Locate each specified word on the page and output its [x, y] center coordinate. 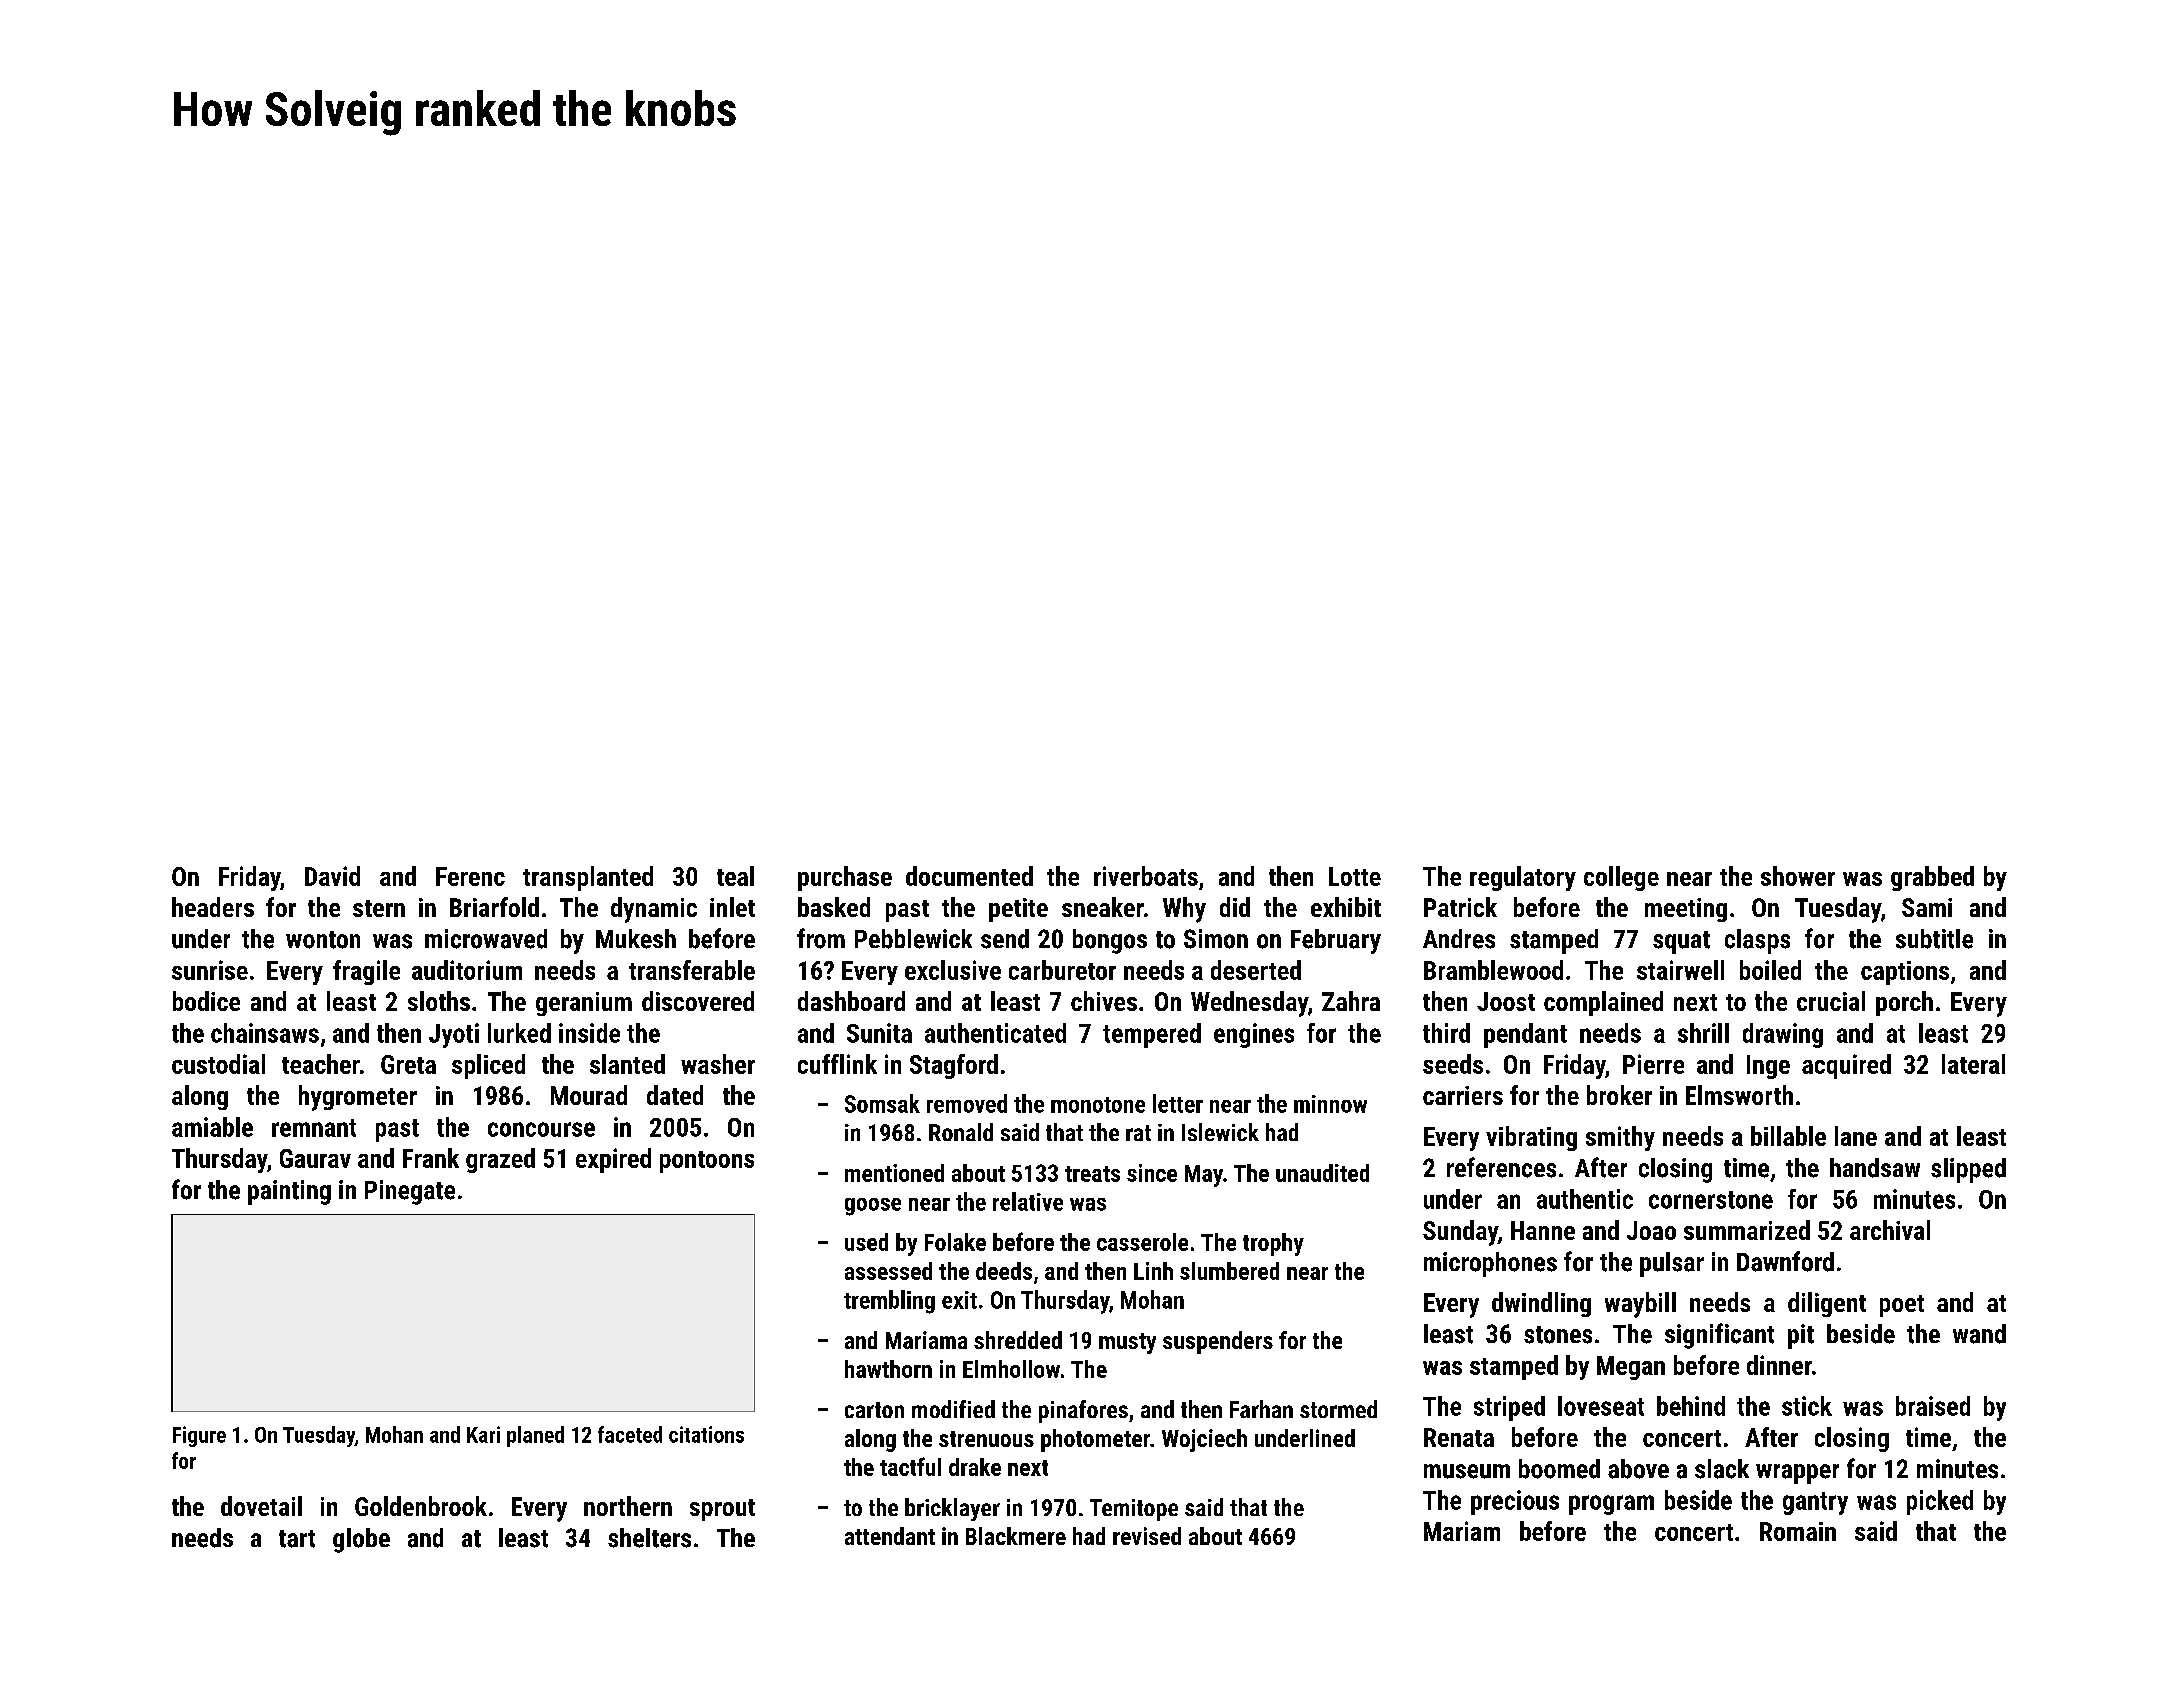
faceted [630, 1434]
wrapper [1797, 1474]
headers [213, 907]
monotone [1098, 1105]
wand [1979, 1334]
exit [959, 1300]
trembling [889, 1302]
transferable [692, 970]
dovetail [261, 1506]
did [1235, 907]
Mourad [589, 1095]
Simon [1216, 939]
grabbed [1932, 878]
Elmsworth [1739, 1095]
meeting [1686, 910]
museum [1467, 1471]
